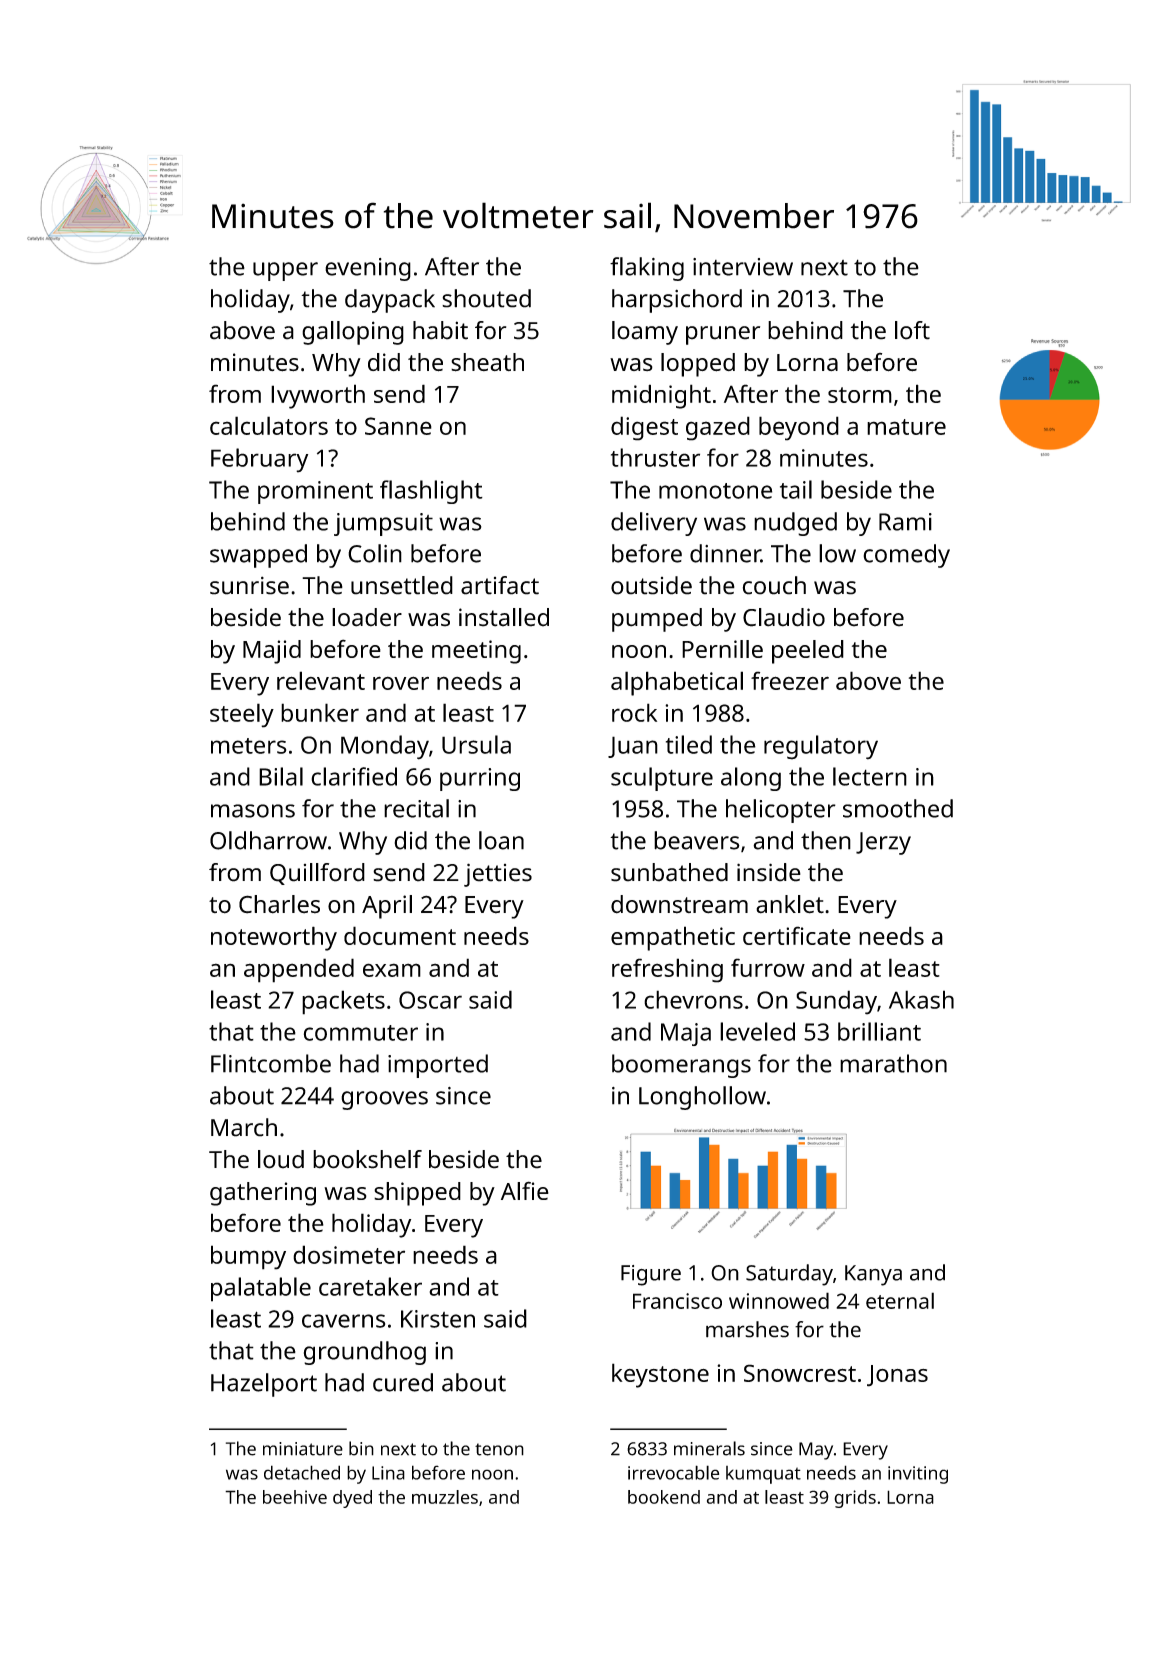 The image size is (1165, 1654). I want to click on shouted, so click(486, 298).
